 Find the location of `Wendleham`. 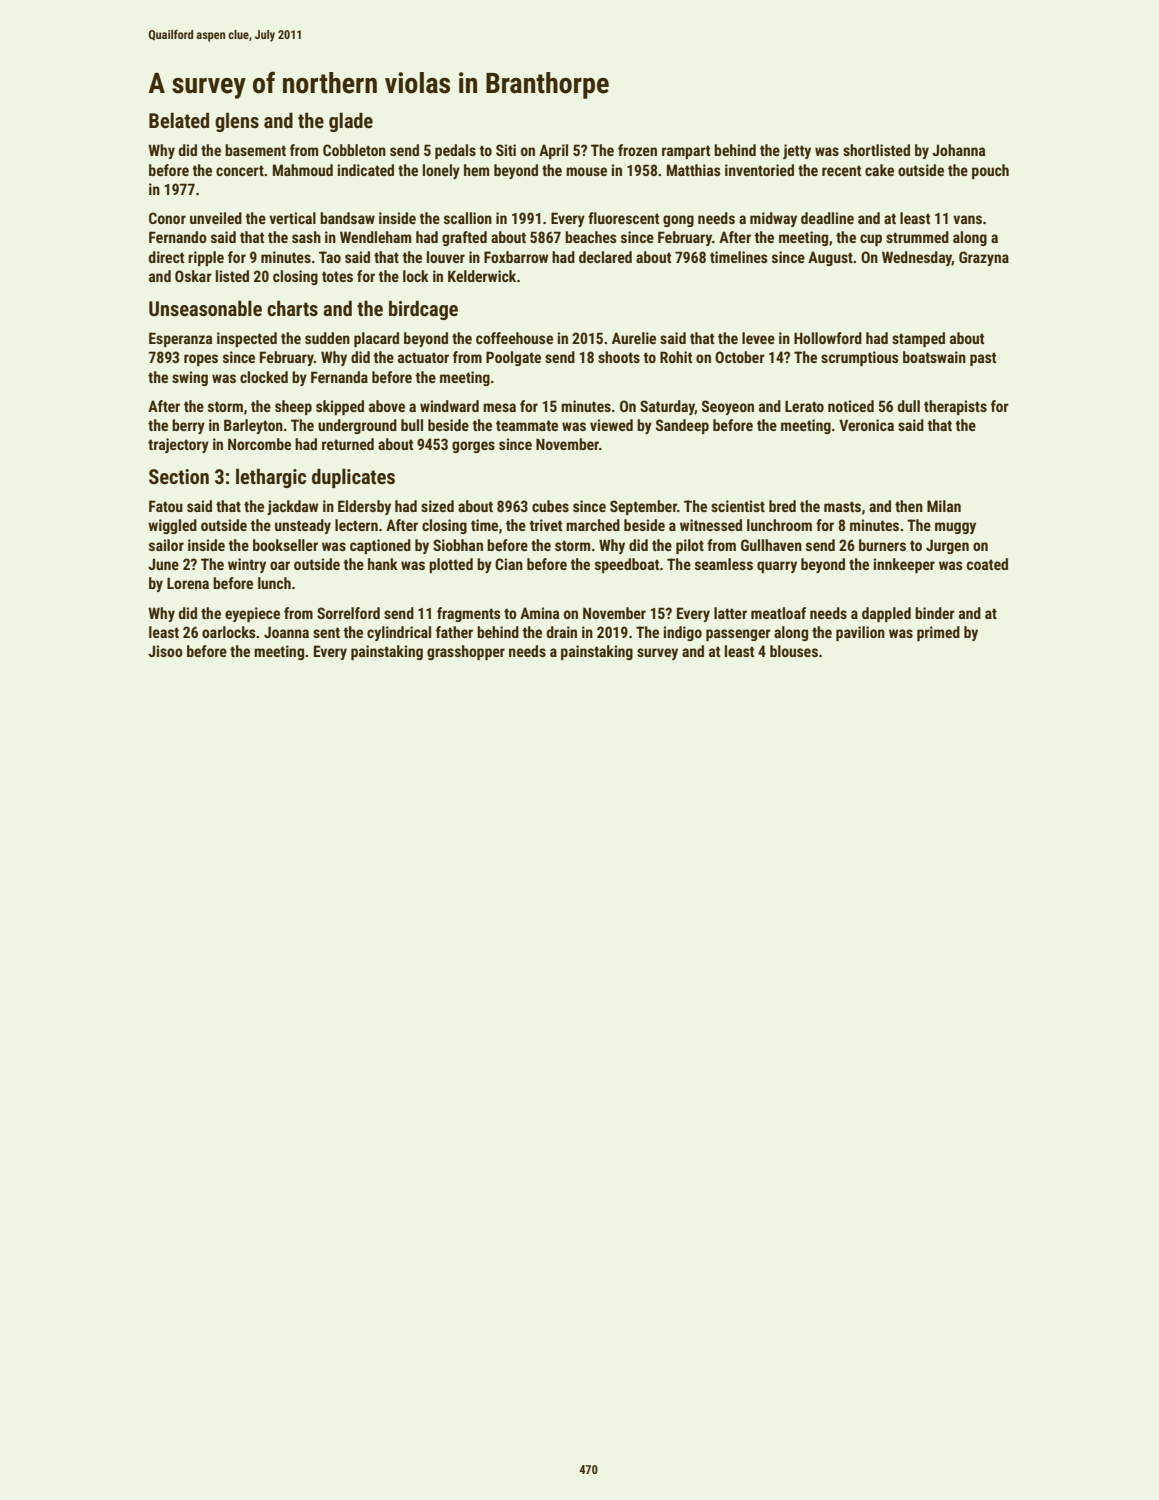

Wendleham is located at coordinates (375, 237).
